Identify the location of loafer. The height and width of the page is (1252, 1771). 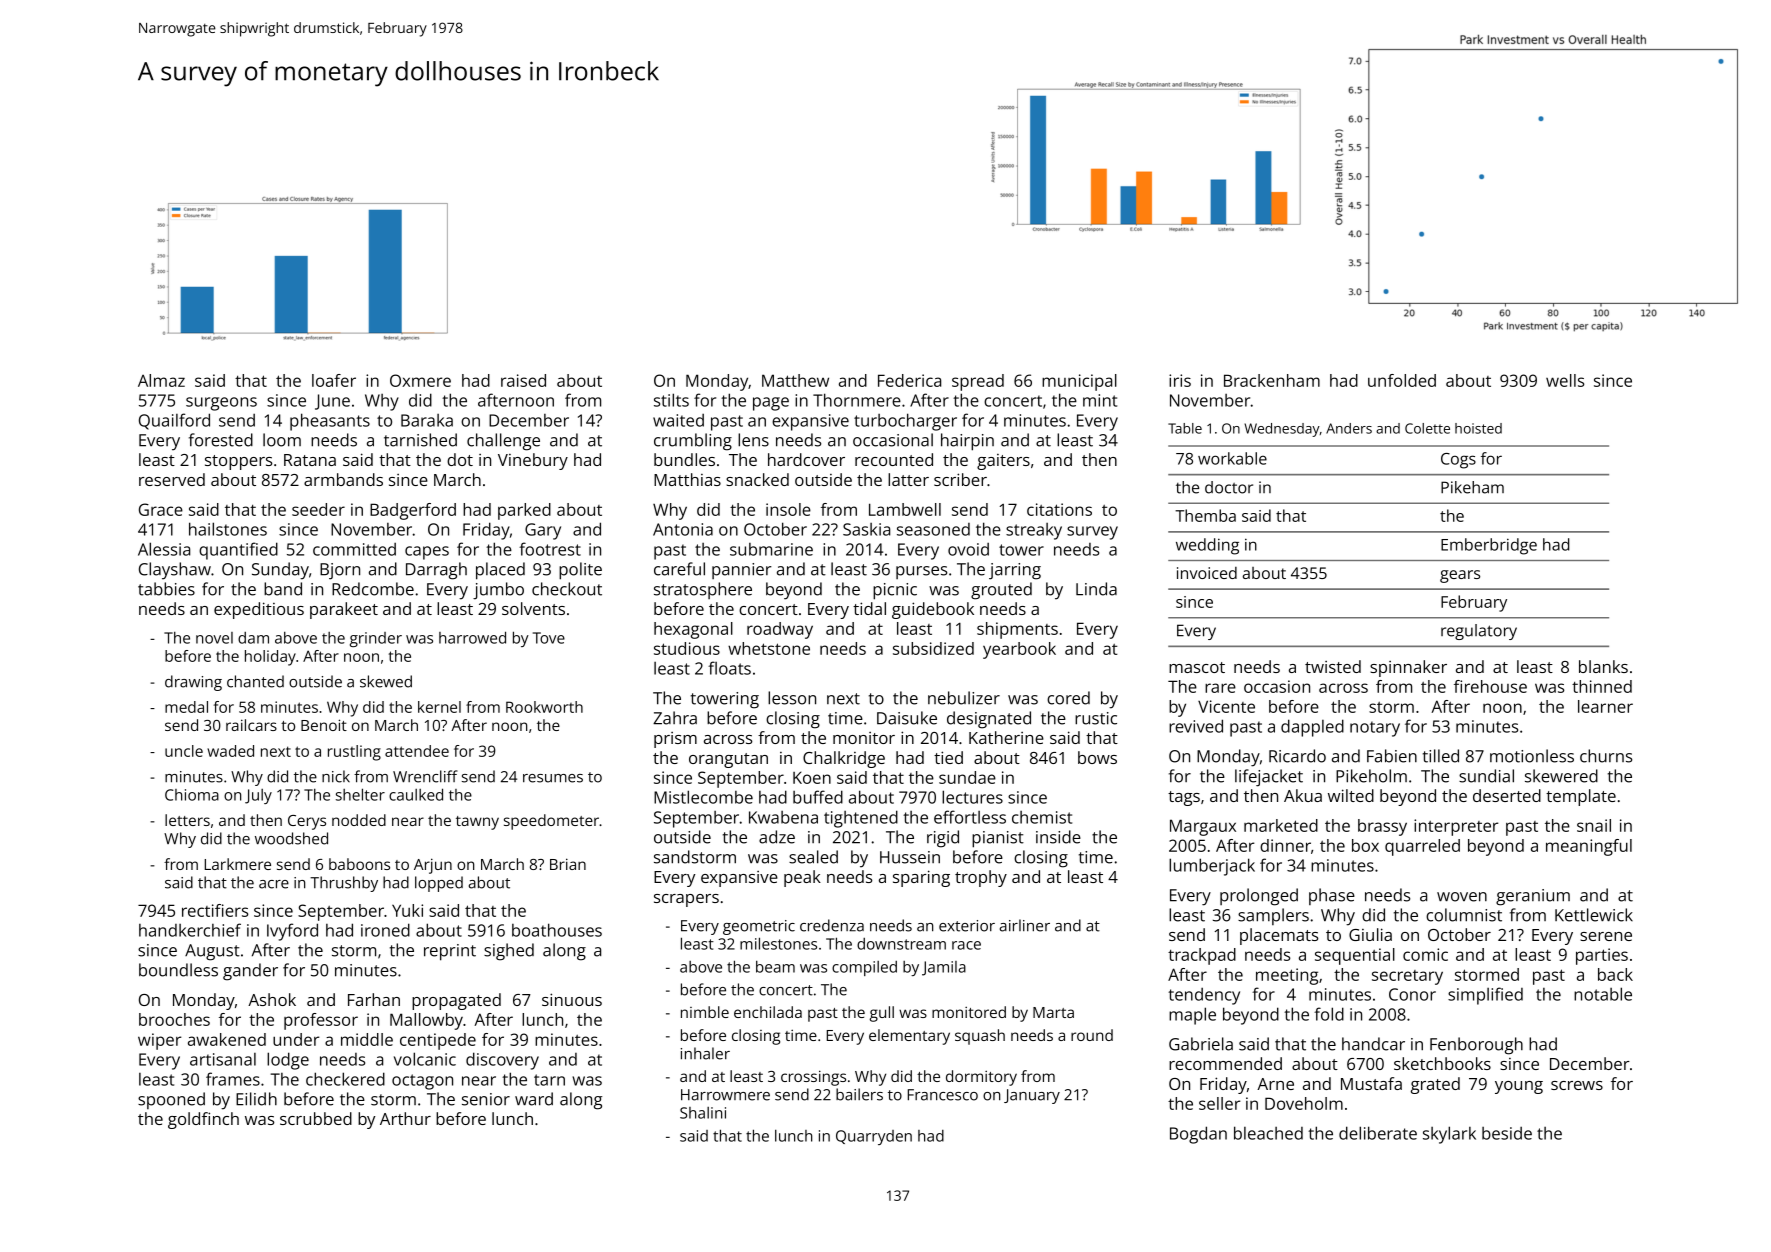
(334, 380).
